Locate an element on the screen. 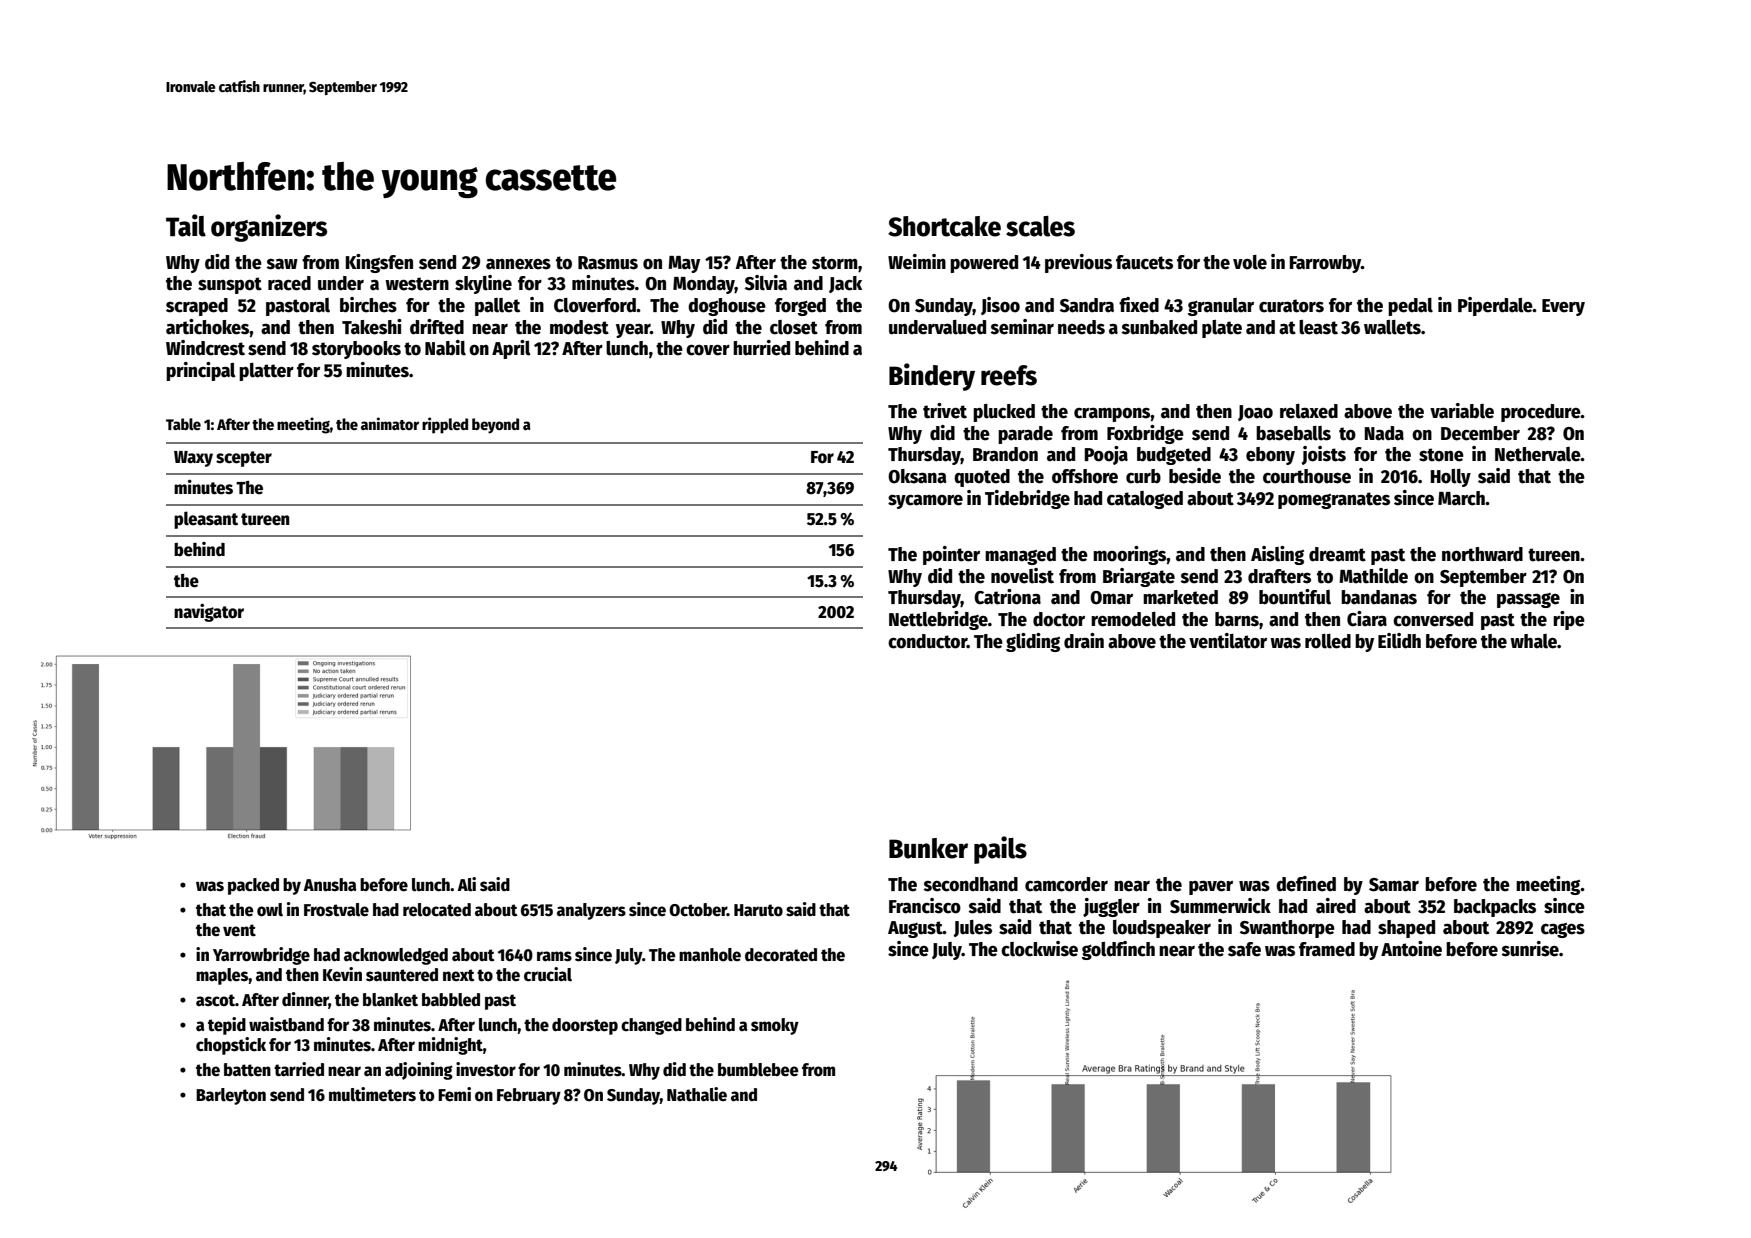 Image resolution: width=1751 pixels, height=1238 pixels. chopstick is located at coordinates (231, 1046).
